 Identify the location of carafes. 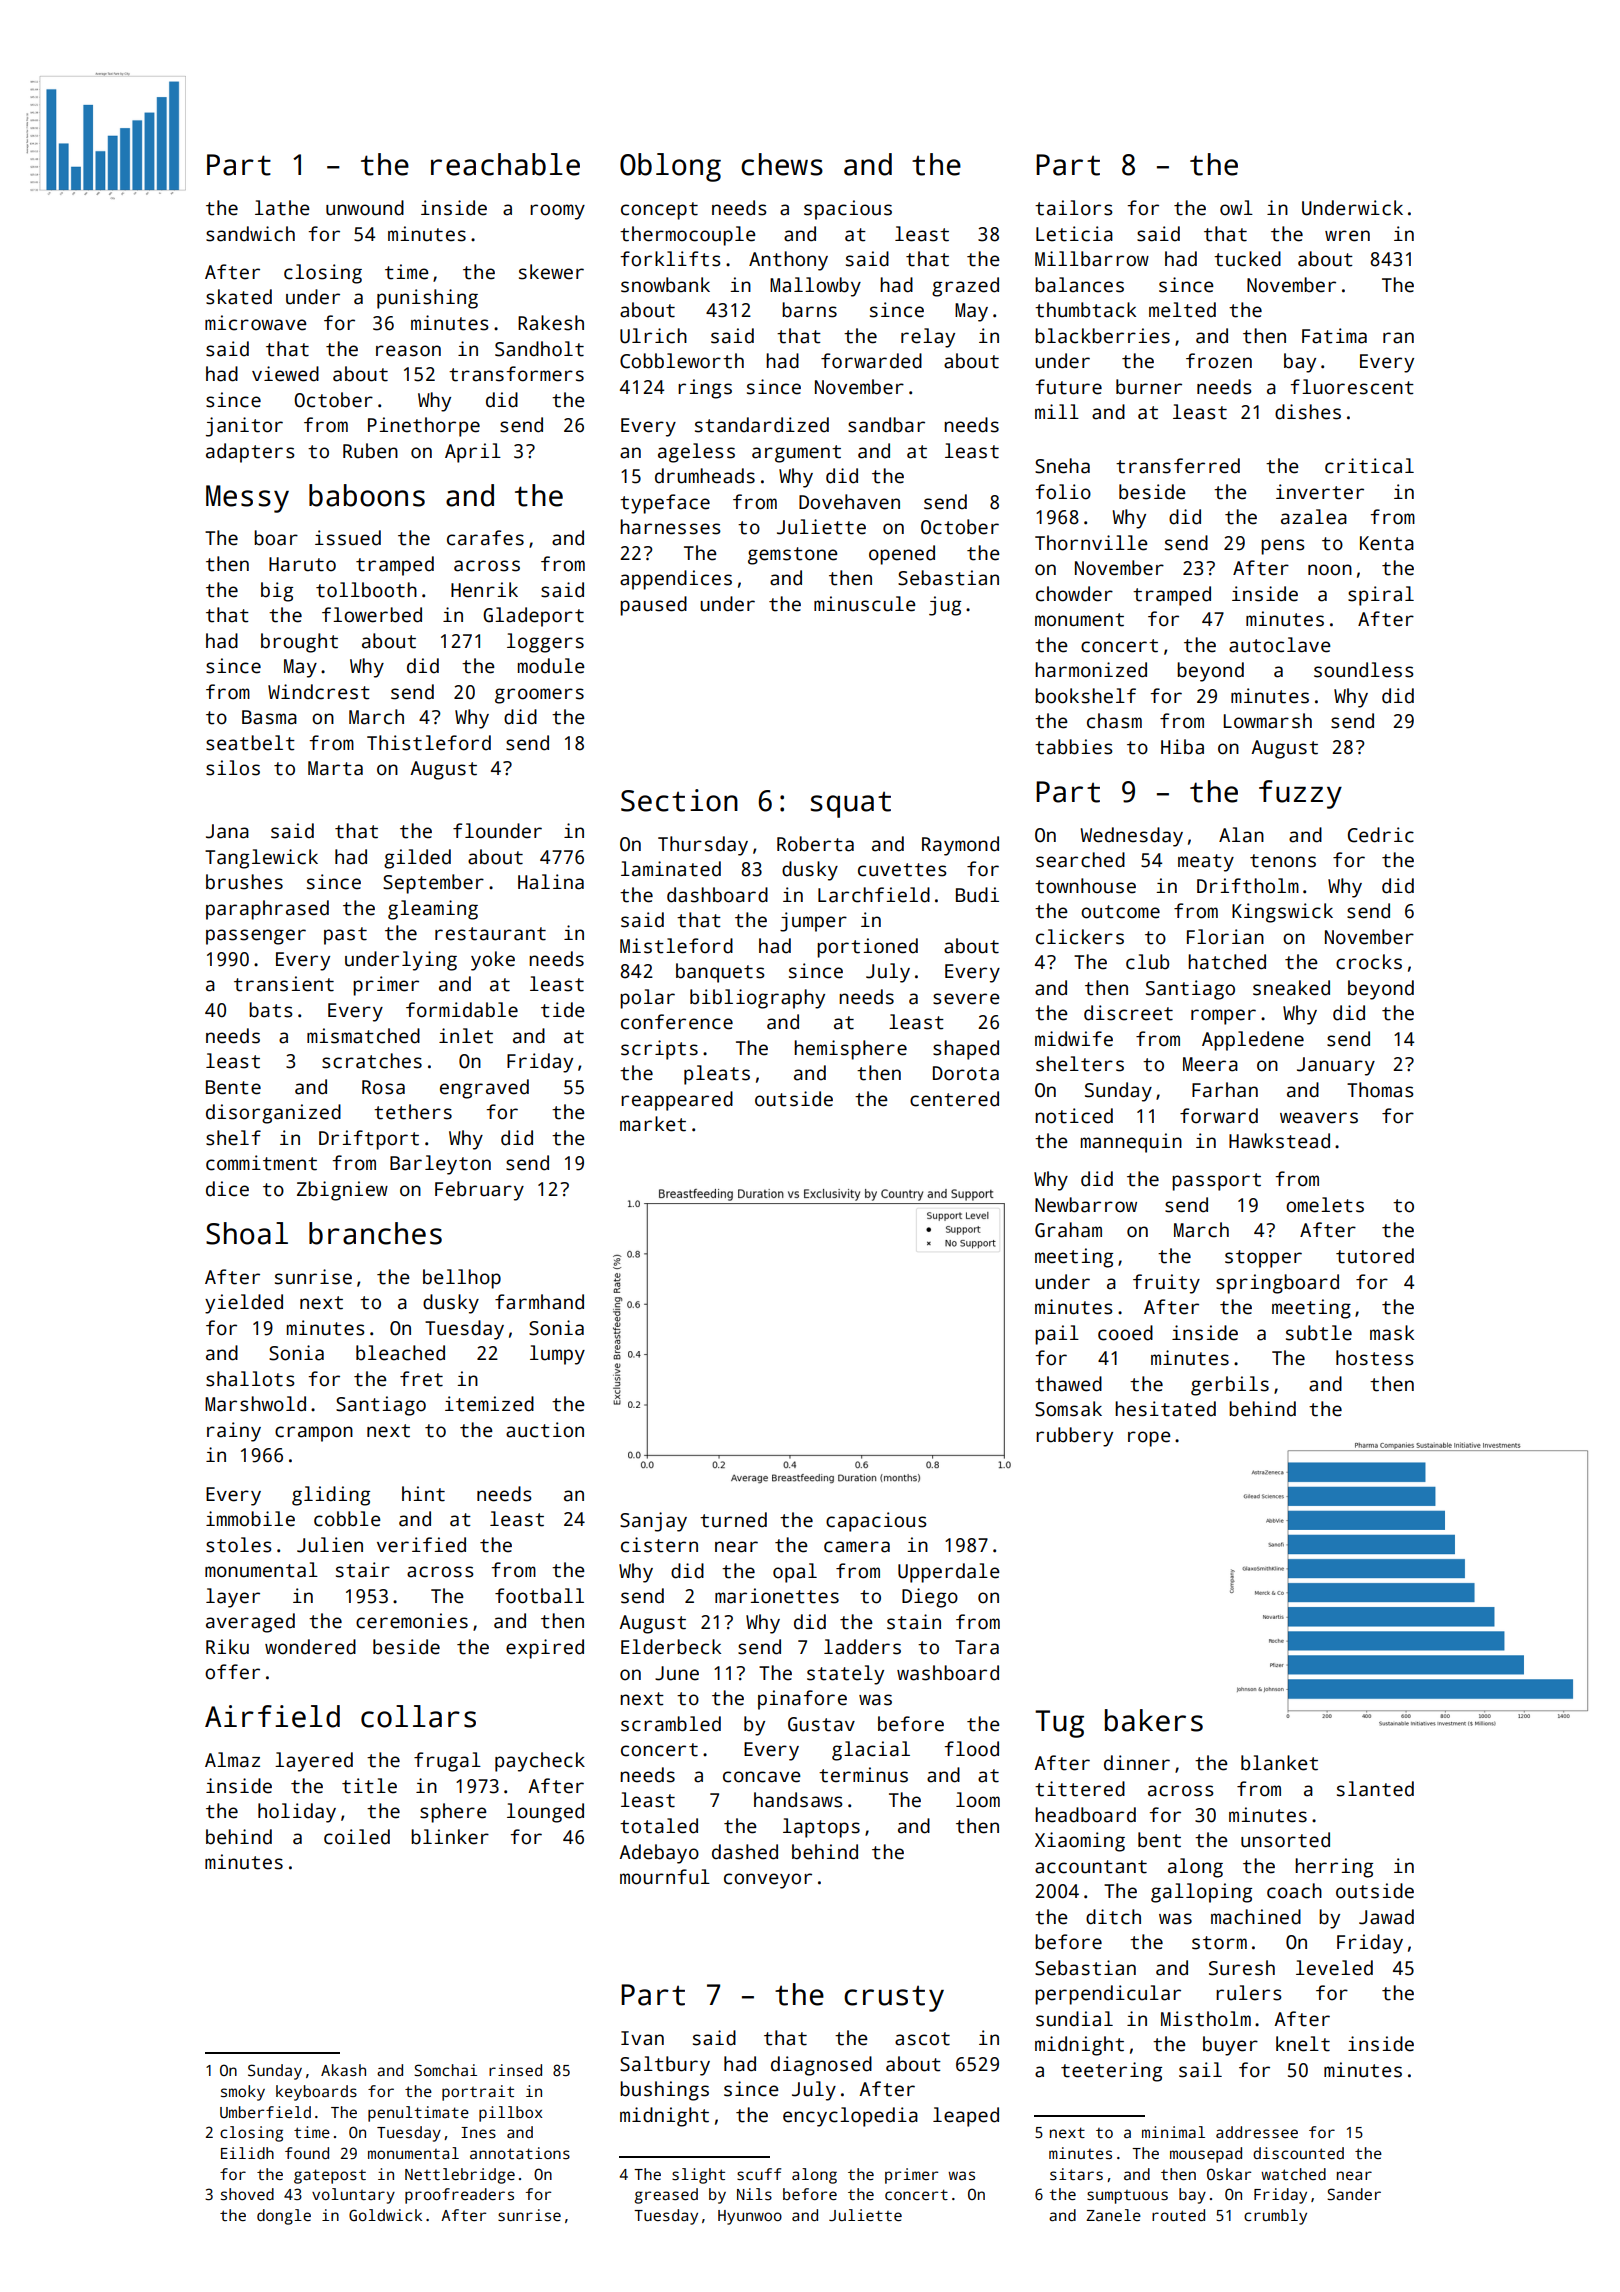
(485, 538).
